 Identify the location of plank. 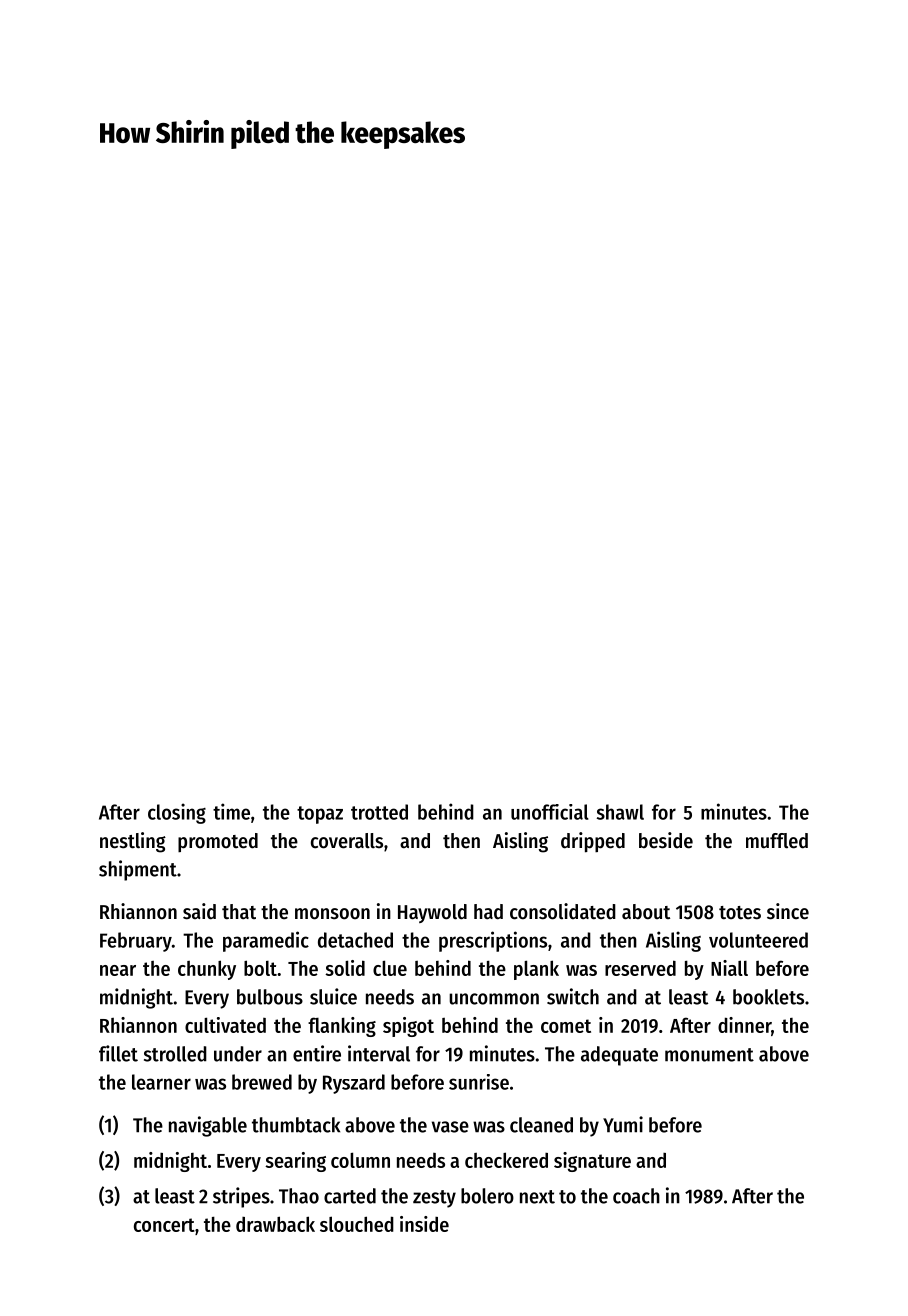
(536, 970).
